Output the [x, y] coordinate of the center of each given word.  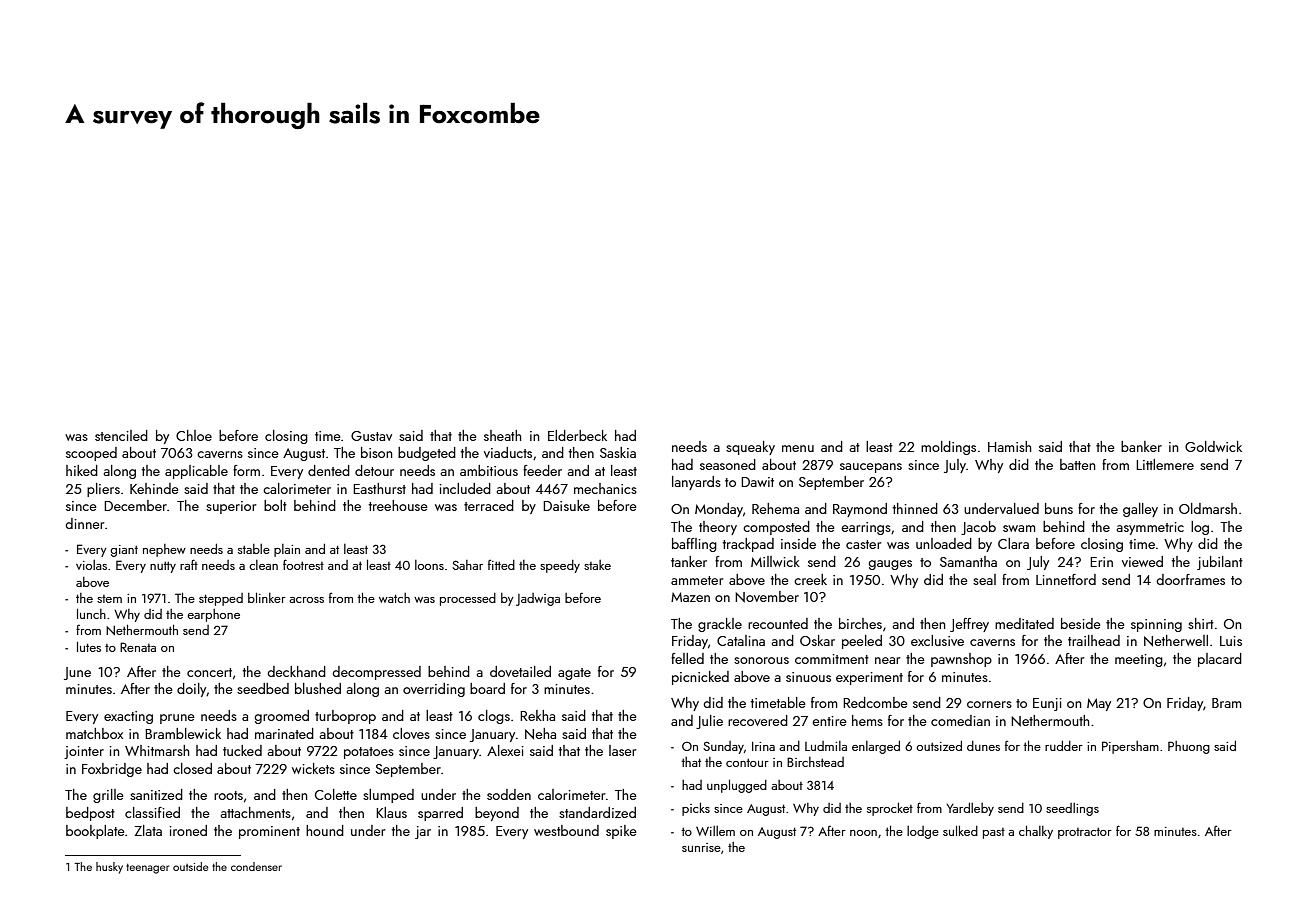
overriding [434, 690]
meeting [1139, 660]
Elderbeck [577, 435]
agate [574, 674]
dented [329, 470]
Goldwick [1213, 446]
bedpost [90, 814]
